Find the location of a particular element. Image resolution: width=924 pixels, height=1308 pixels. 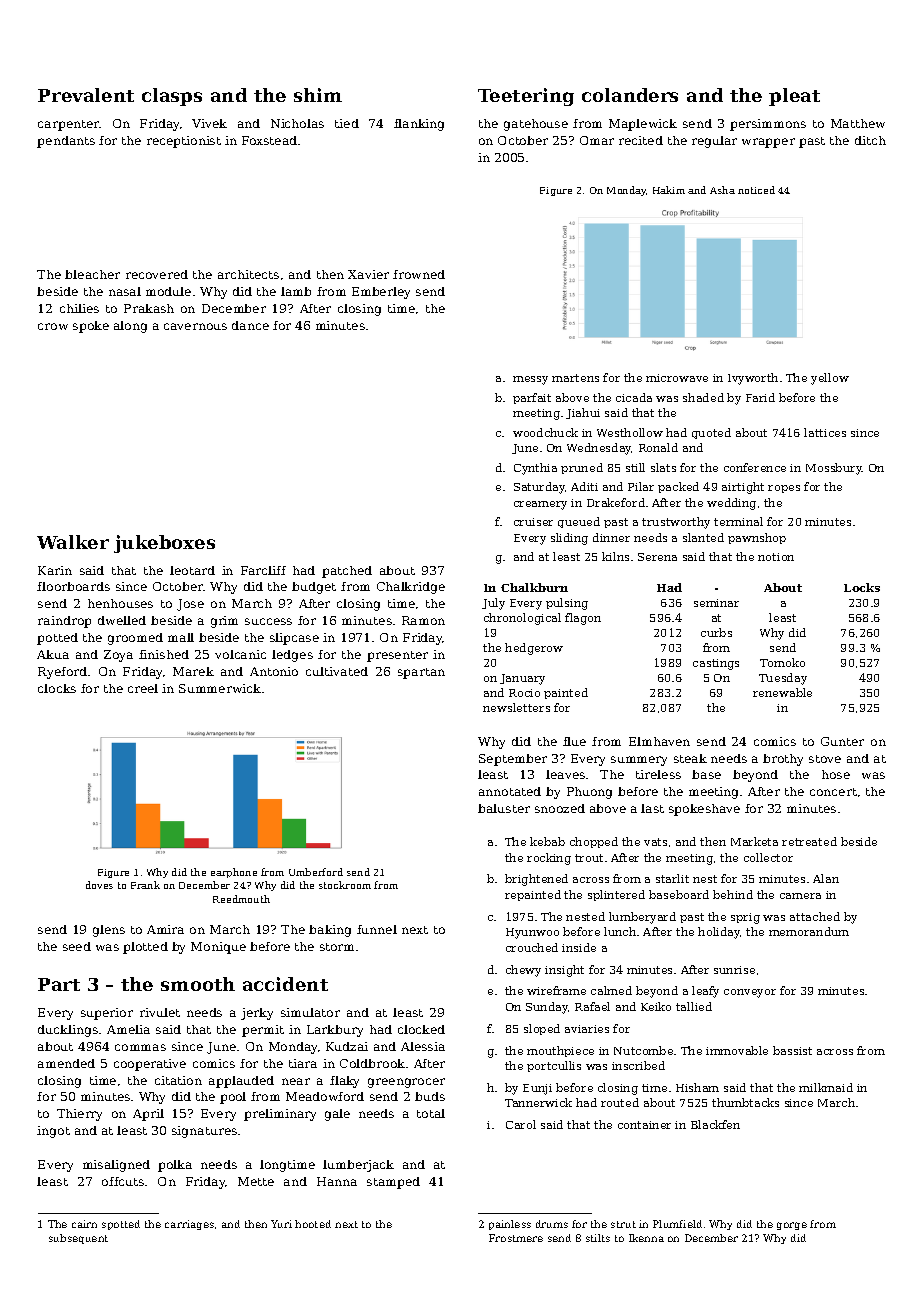

frowned is located at coordinates (419, 274).
